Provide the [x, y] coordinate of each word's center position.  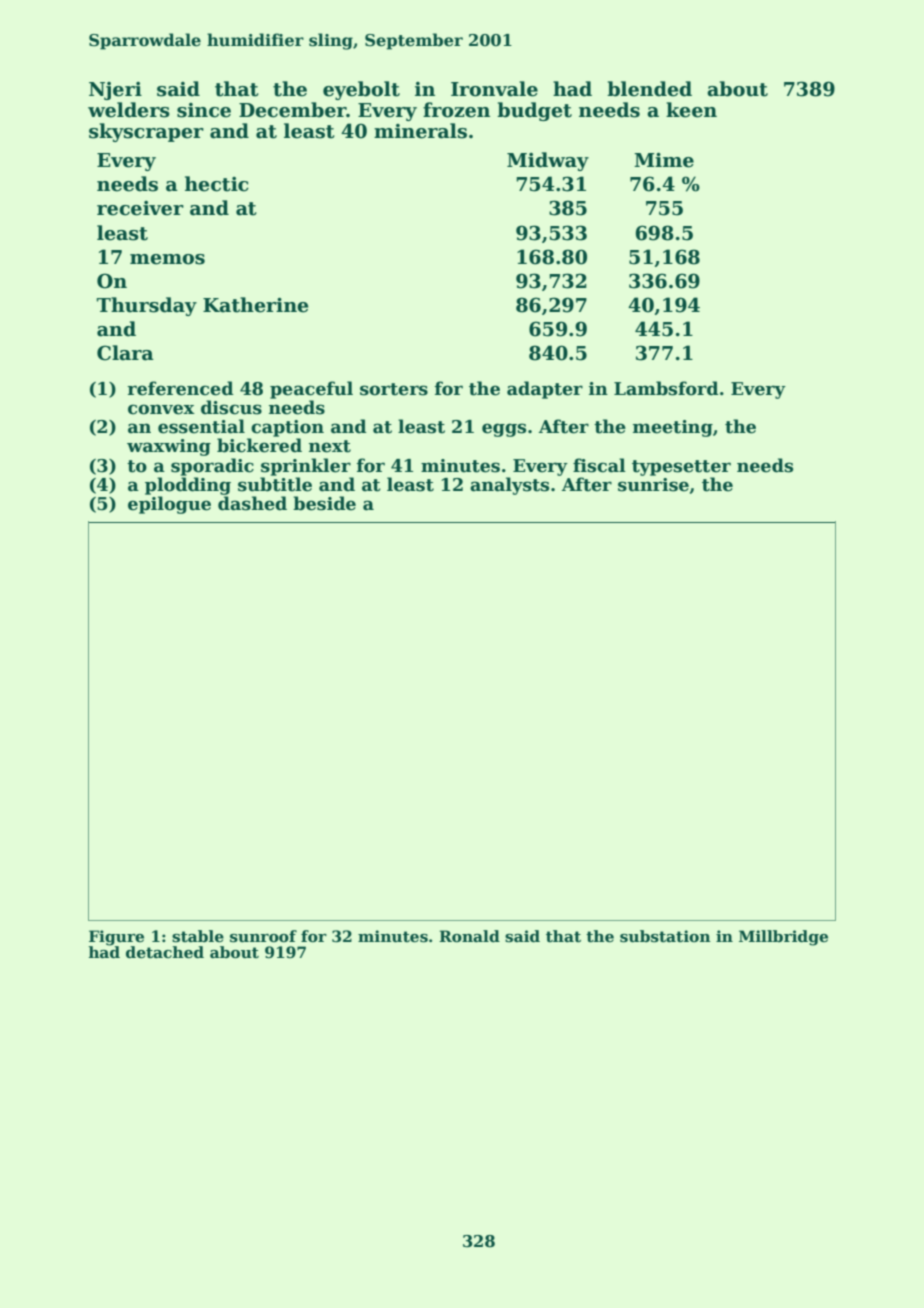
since [204, 110]
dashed [252, 503]
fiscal [599, 465]
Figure [116, 938]
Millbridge [783, 938]
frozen [456, 110]
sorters [394, 389]
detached [165, 952]
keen [691, 110]
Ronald [469, 936]
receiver [140, 208]
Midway [548, 161]
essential [201, 426]
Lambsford [666, 388]
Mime [664, 160]
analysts [509, 486]
